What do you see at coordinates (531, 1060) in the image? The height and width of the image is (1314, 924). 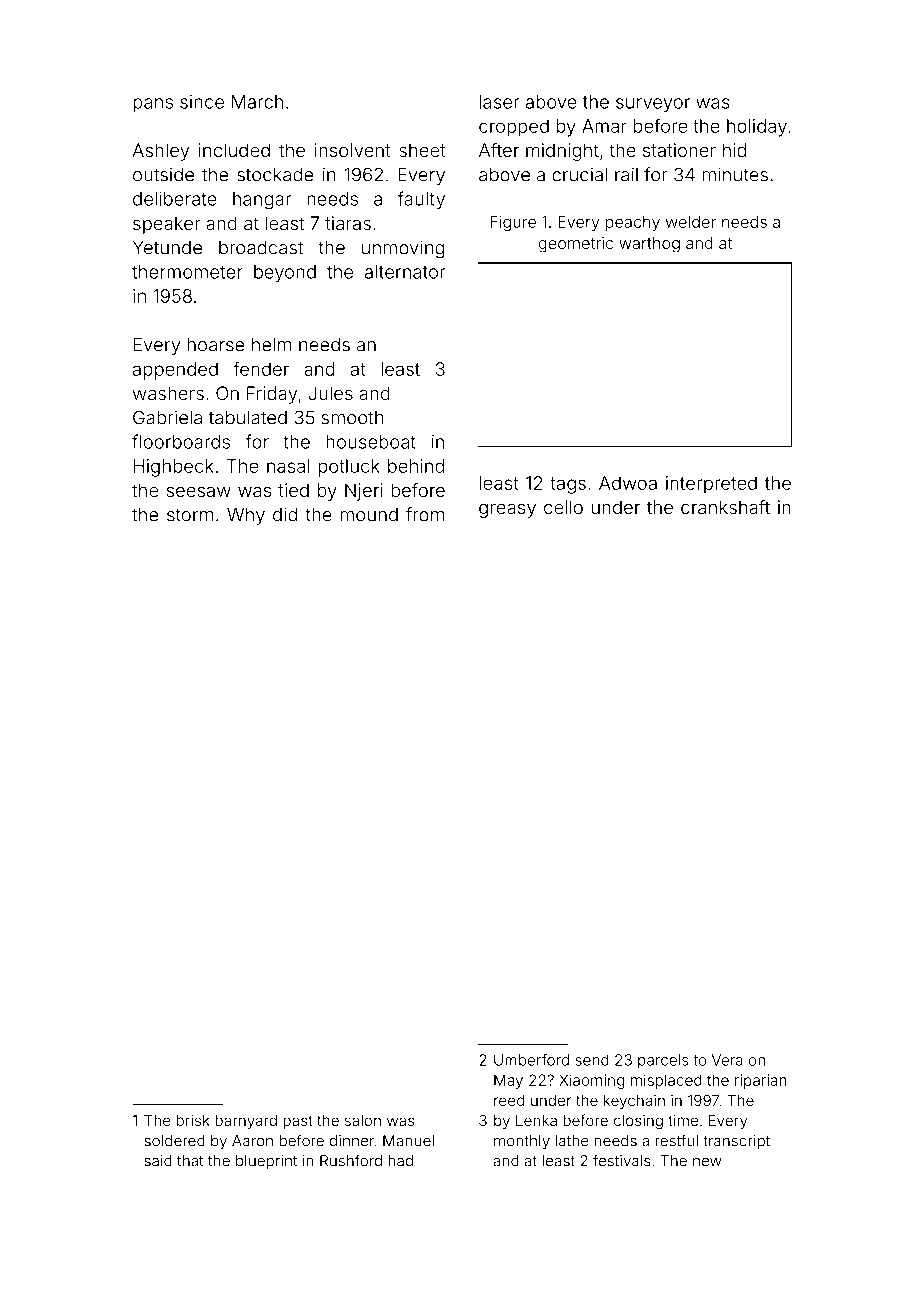 I see `Umberford` at bounding box center [531, 1060].
